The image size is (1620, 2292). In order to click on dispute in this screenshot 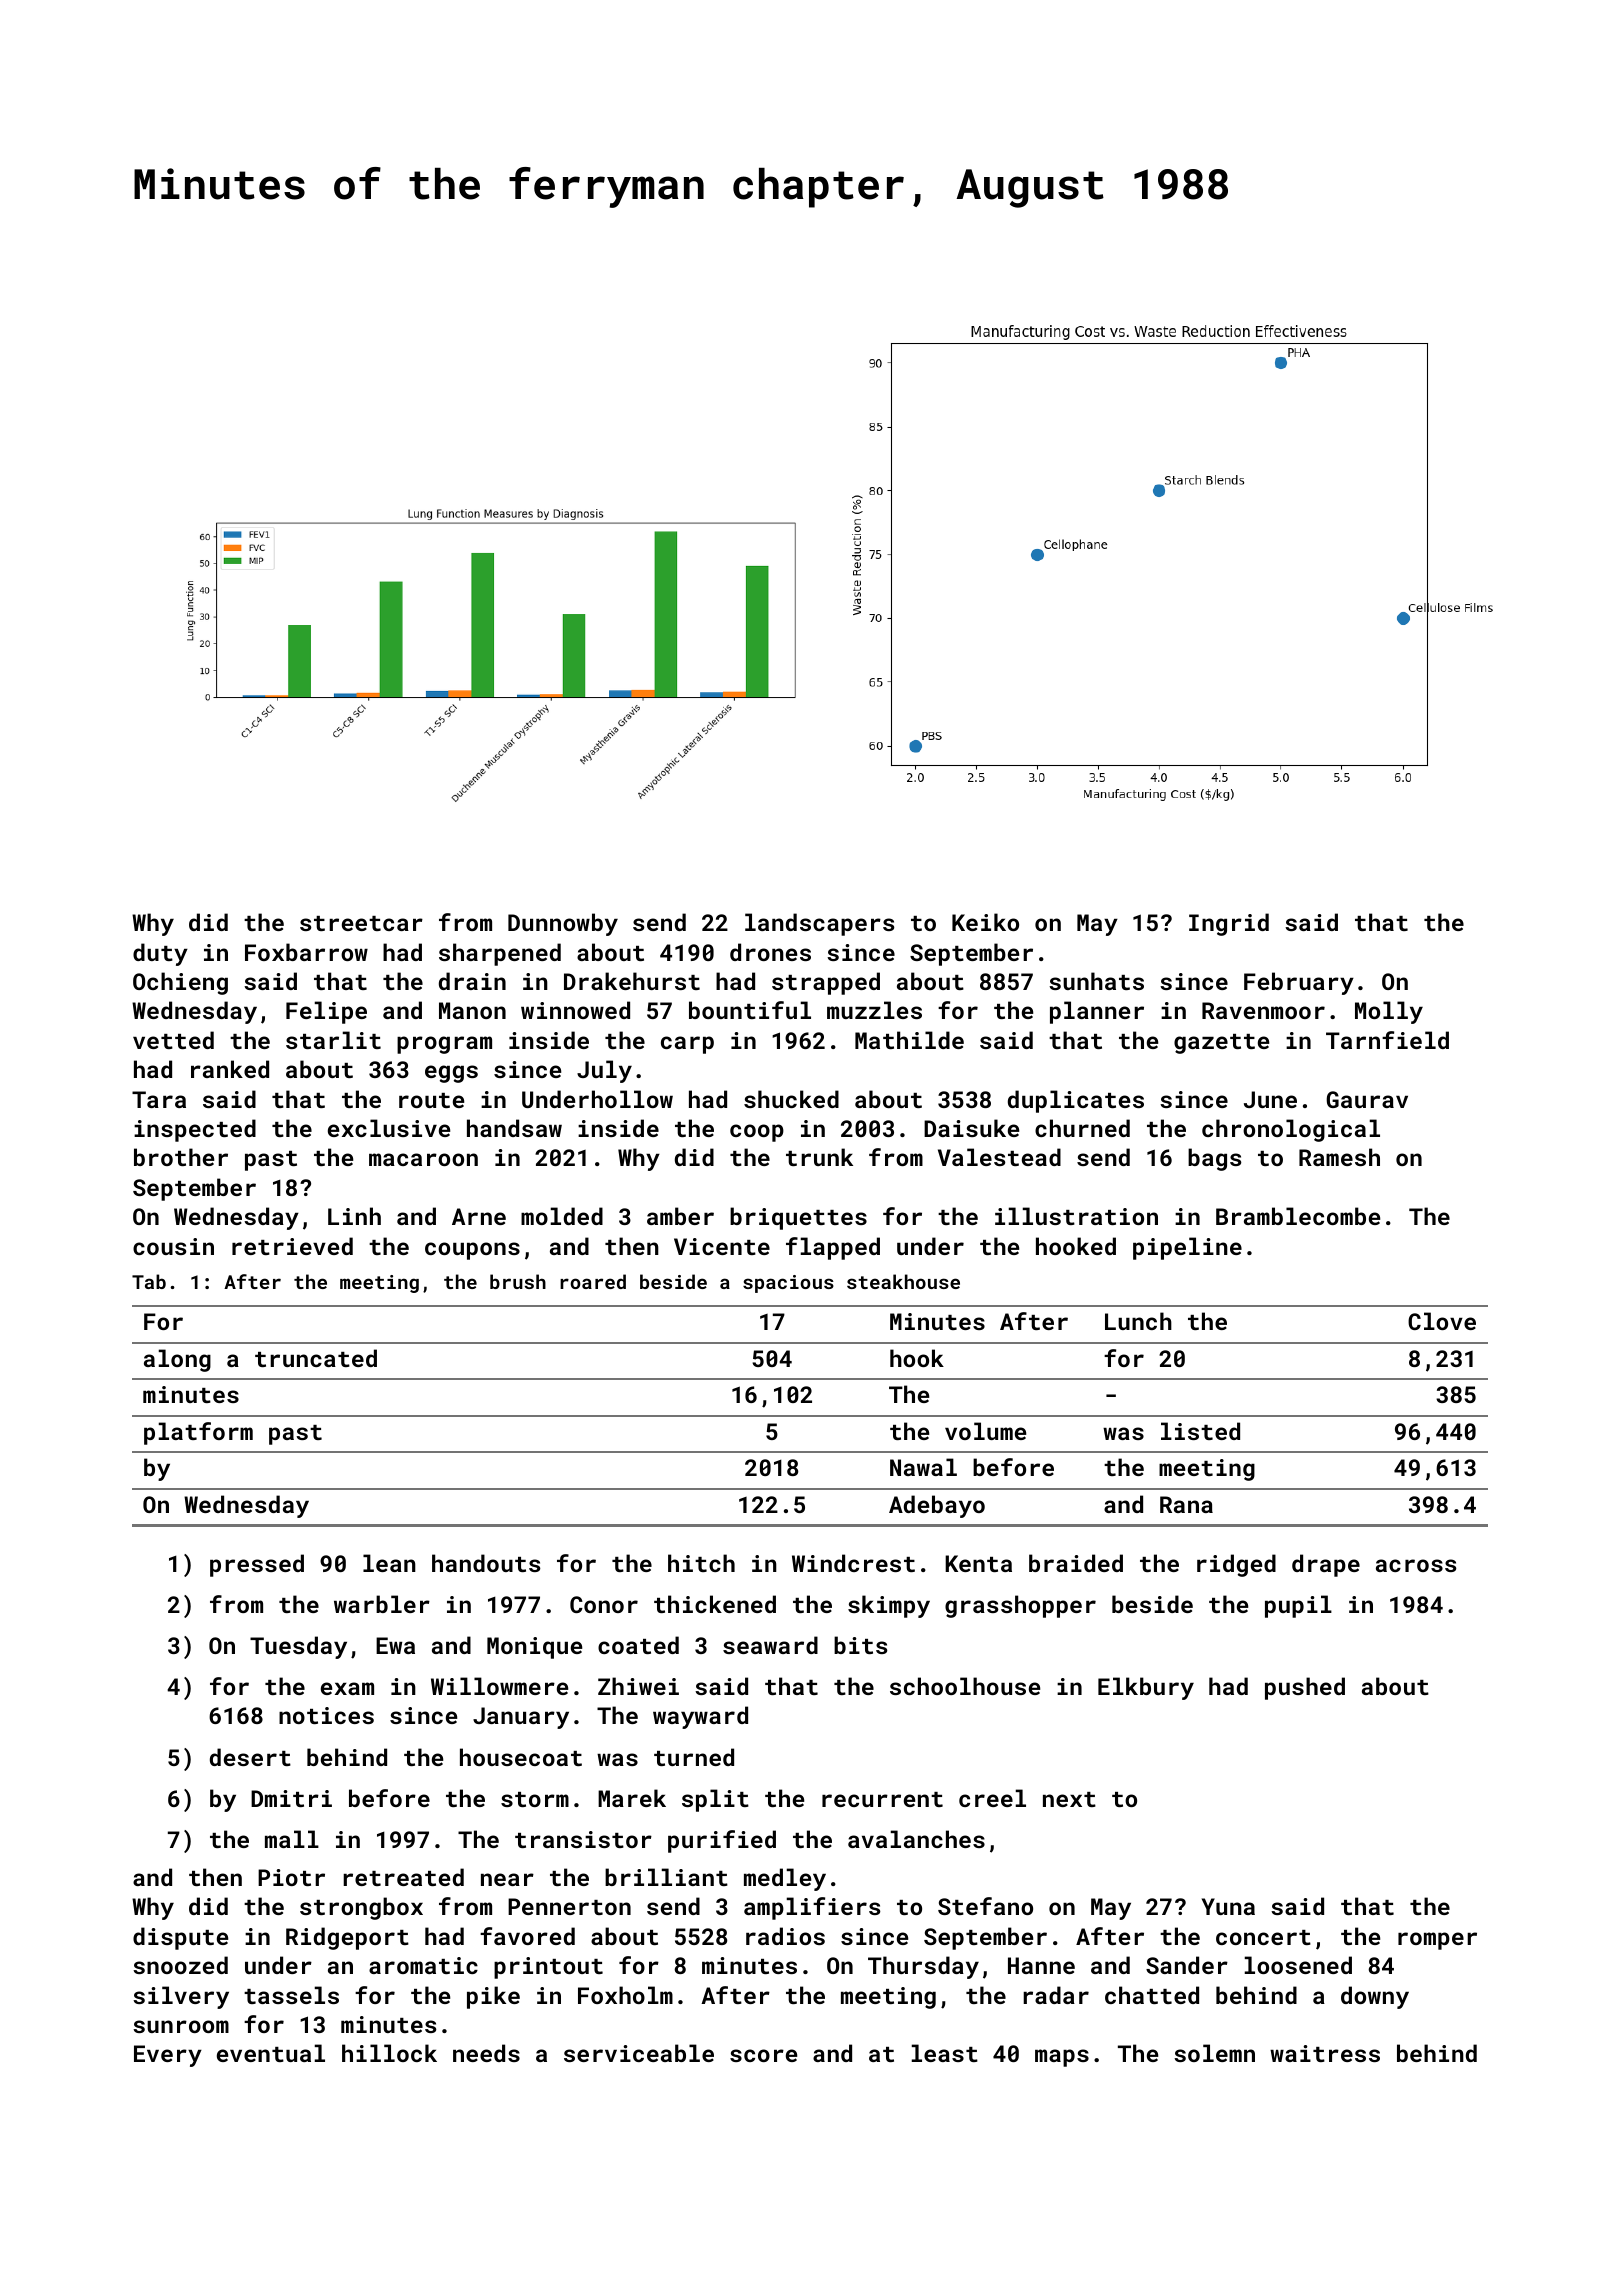, I will do `click(180, 1938)`.
